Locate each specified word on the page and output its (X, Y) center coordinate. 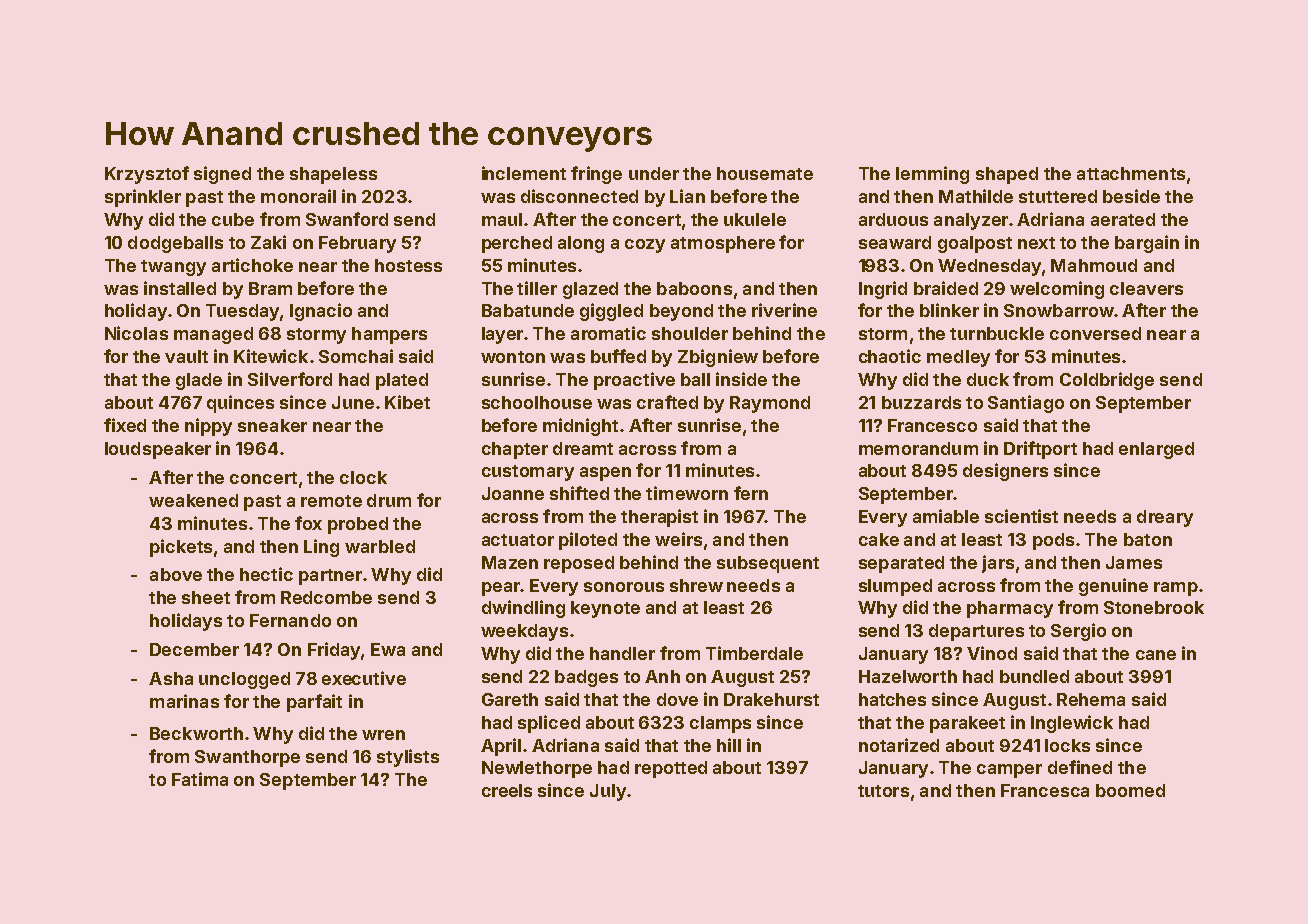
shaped (1007, 175)
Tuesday (242, 312)
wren (383, 735)
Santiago (1026, 404)
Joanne (513, 493)
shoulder (690, 333)
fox (308, 523)
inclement (524, 173)
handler (622, 653)
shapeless (333, 175)
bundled (1034, 676)
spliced (549, 724)
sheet (206, 597)
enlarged (1156, 450)
